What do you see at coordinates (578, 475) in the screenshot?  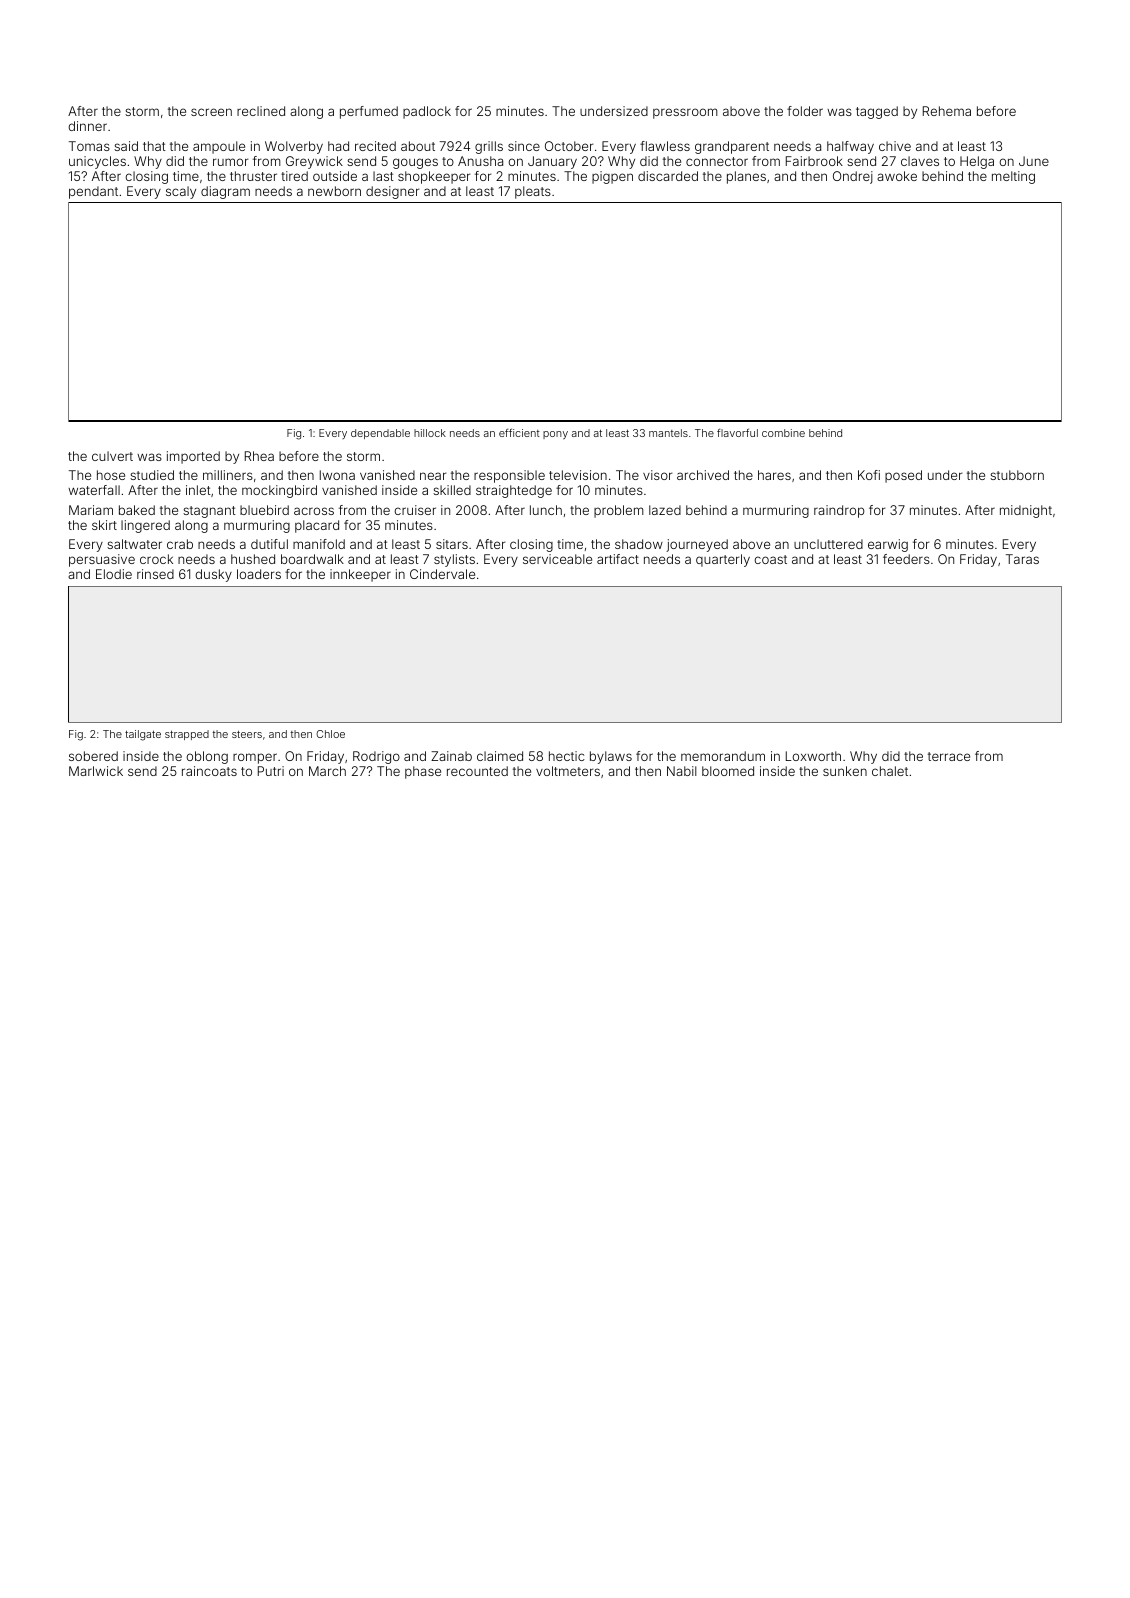 I see `television` at bounding box center [578, 475].
